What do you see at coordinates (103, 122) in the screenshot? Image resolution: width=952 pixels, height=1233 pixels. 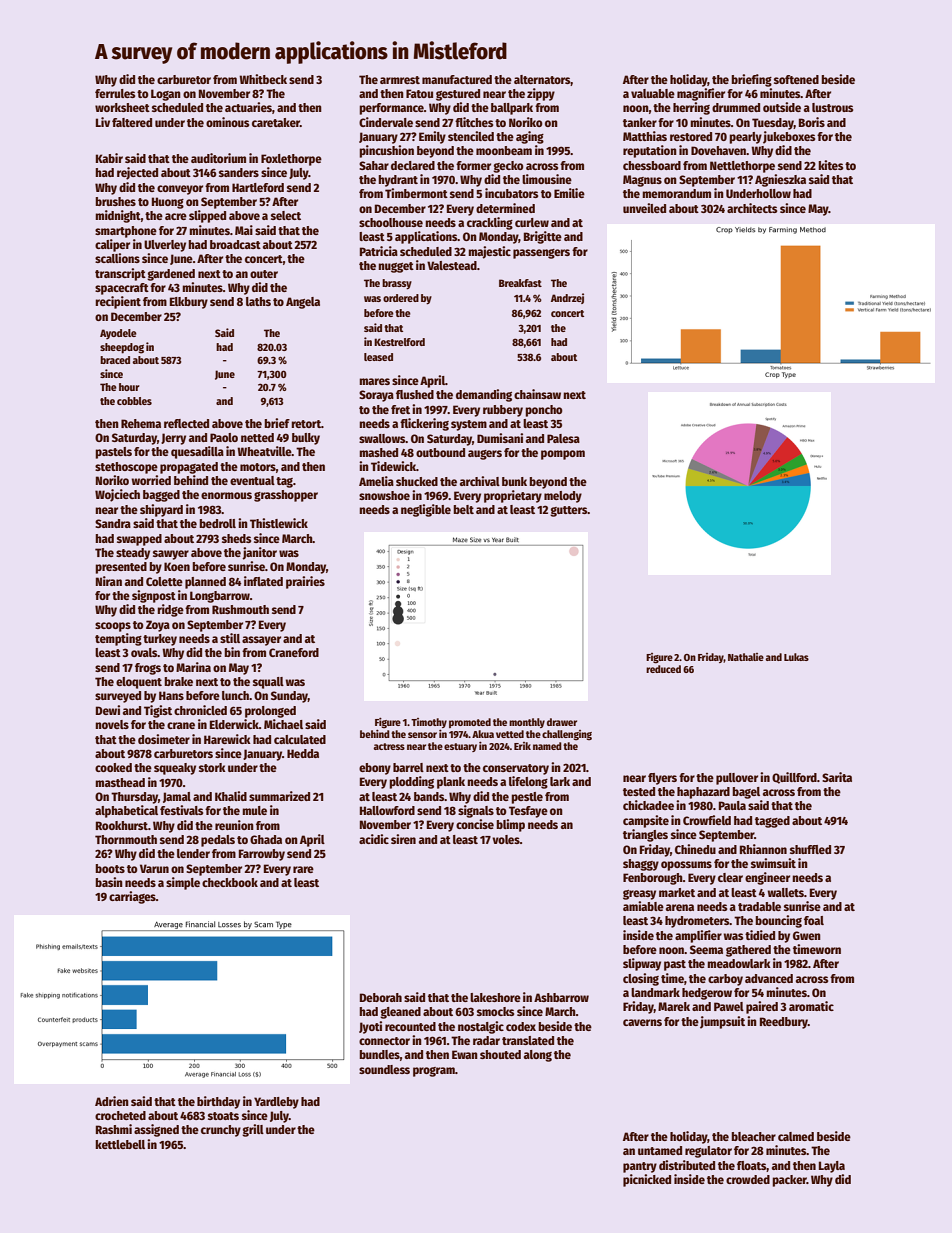 I see `Liv` at bounding box center [103, 122].
